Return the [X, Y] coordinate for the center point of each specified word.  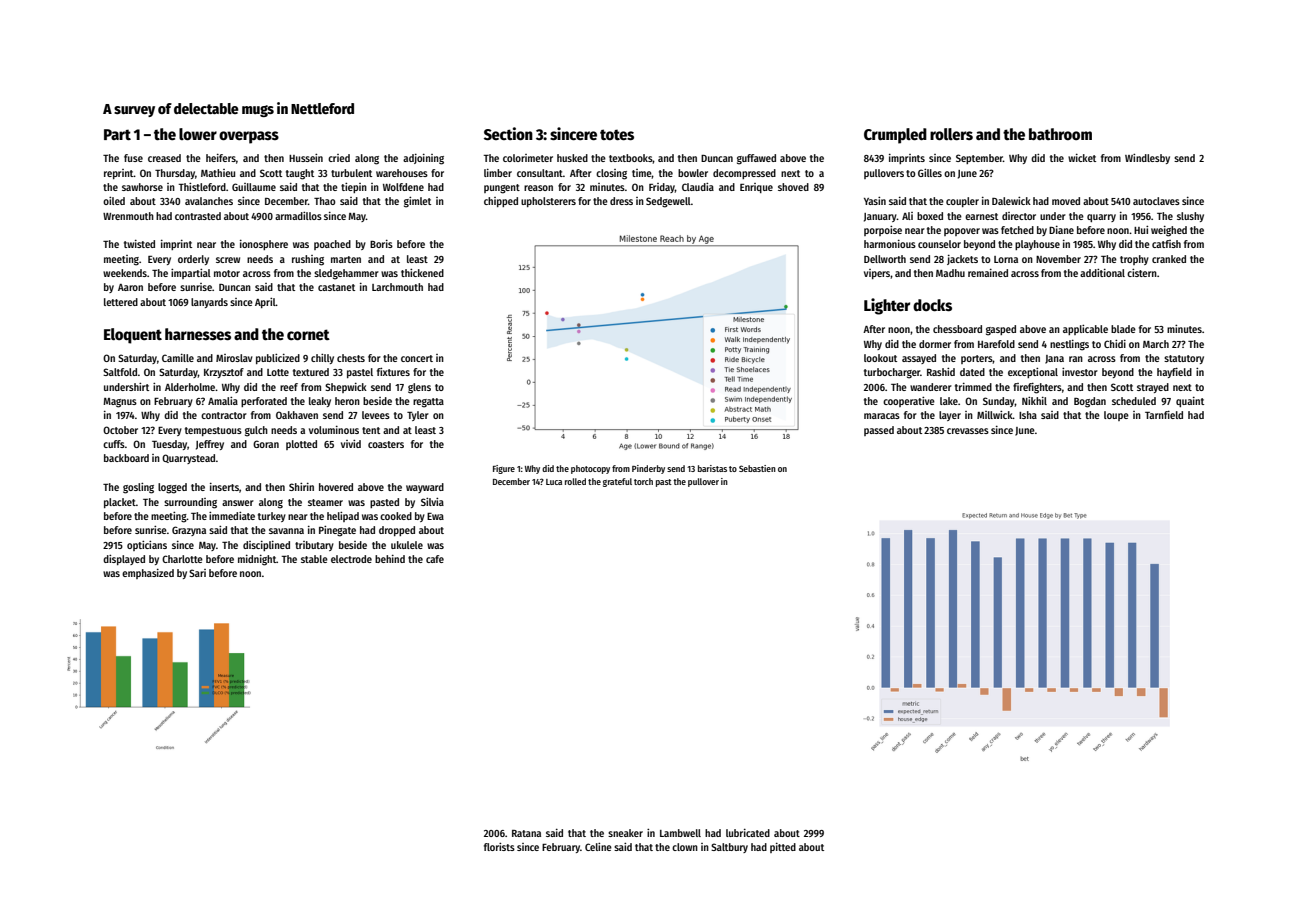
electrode [351, 559]
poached [332, 245]
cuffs [114, 444]
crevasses [968, 431]
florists [499, 847]
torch [643, 481]
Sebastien [757, 468]
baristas [712, 468]
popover [962, 232]
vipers [877, 274]
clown [685, 847]
